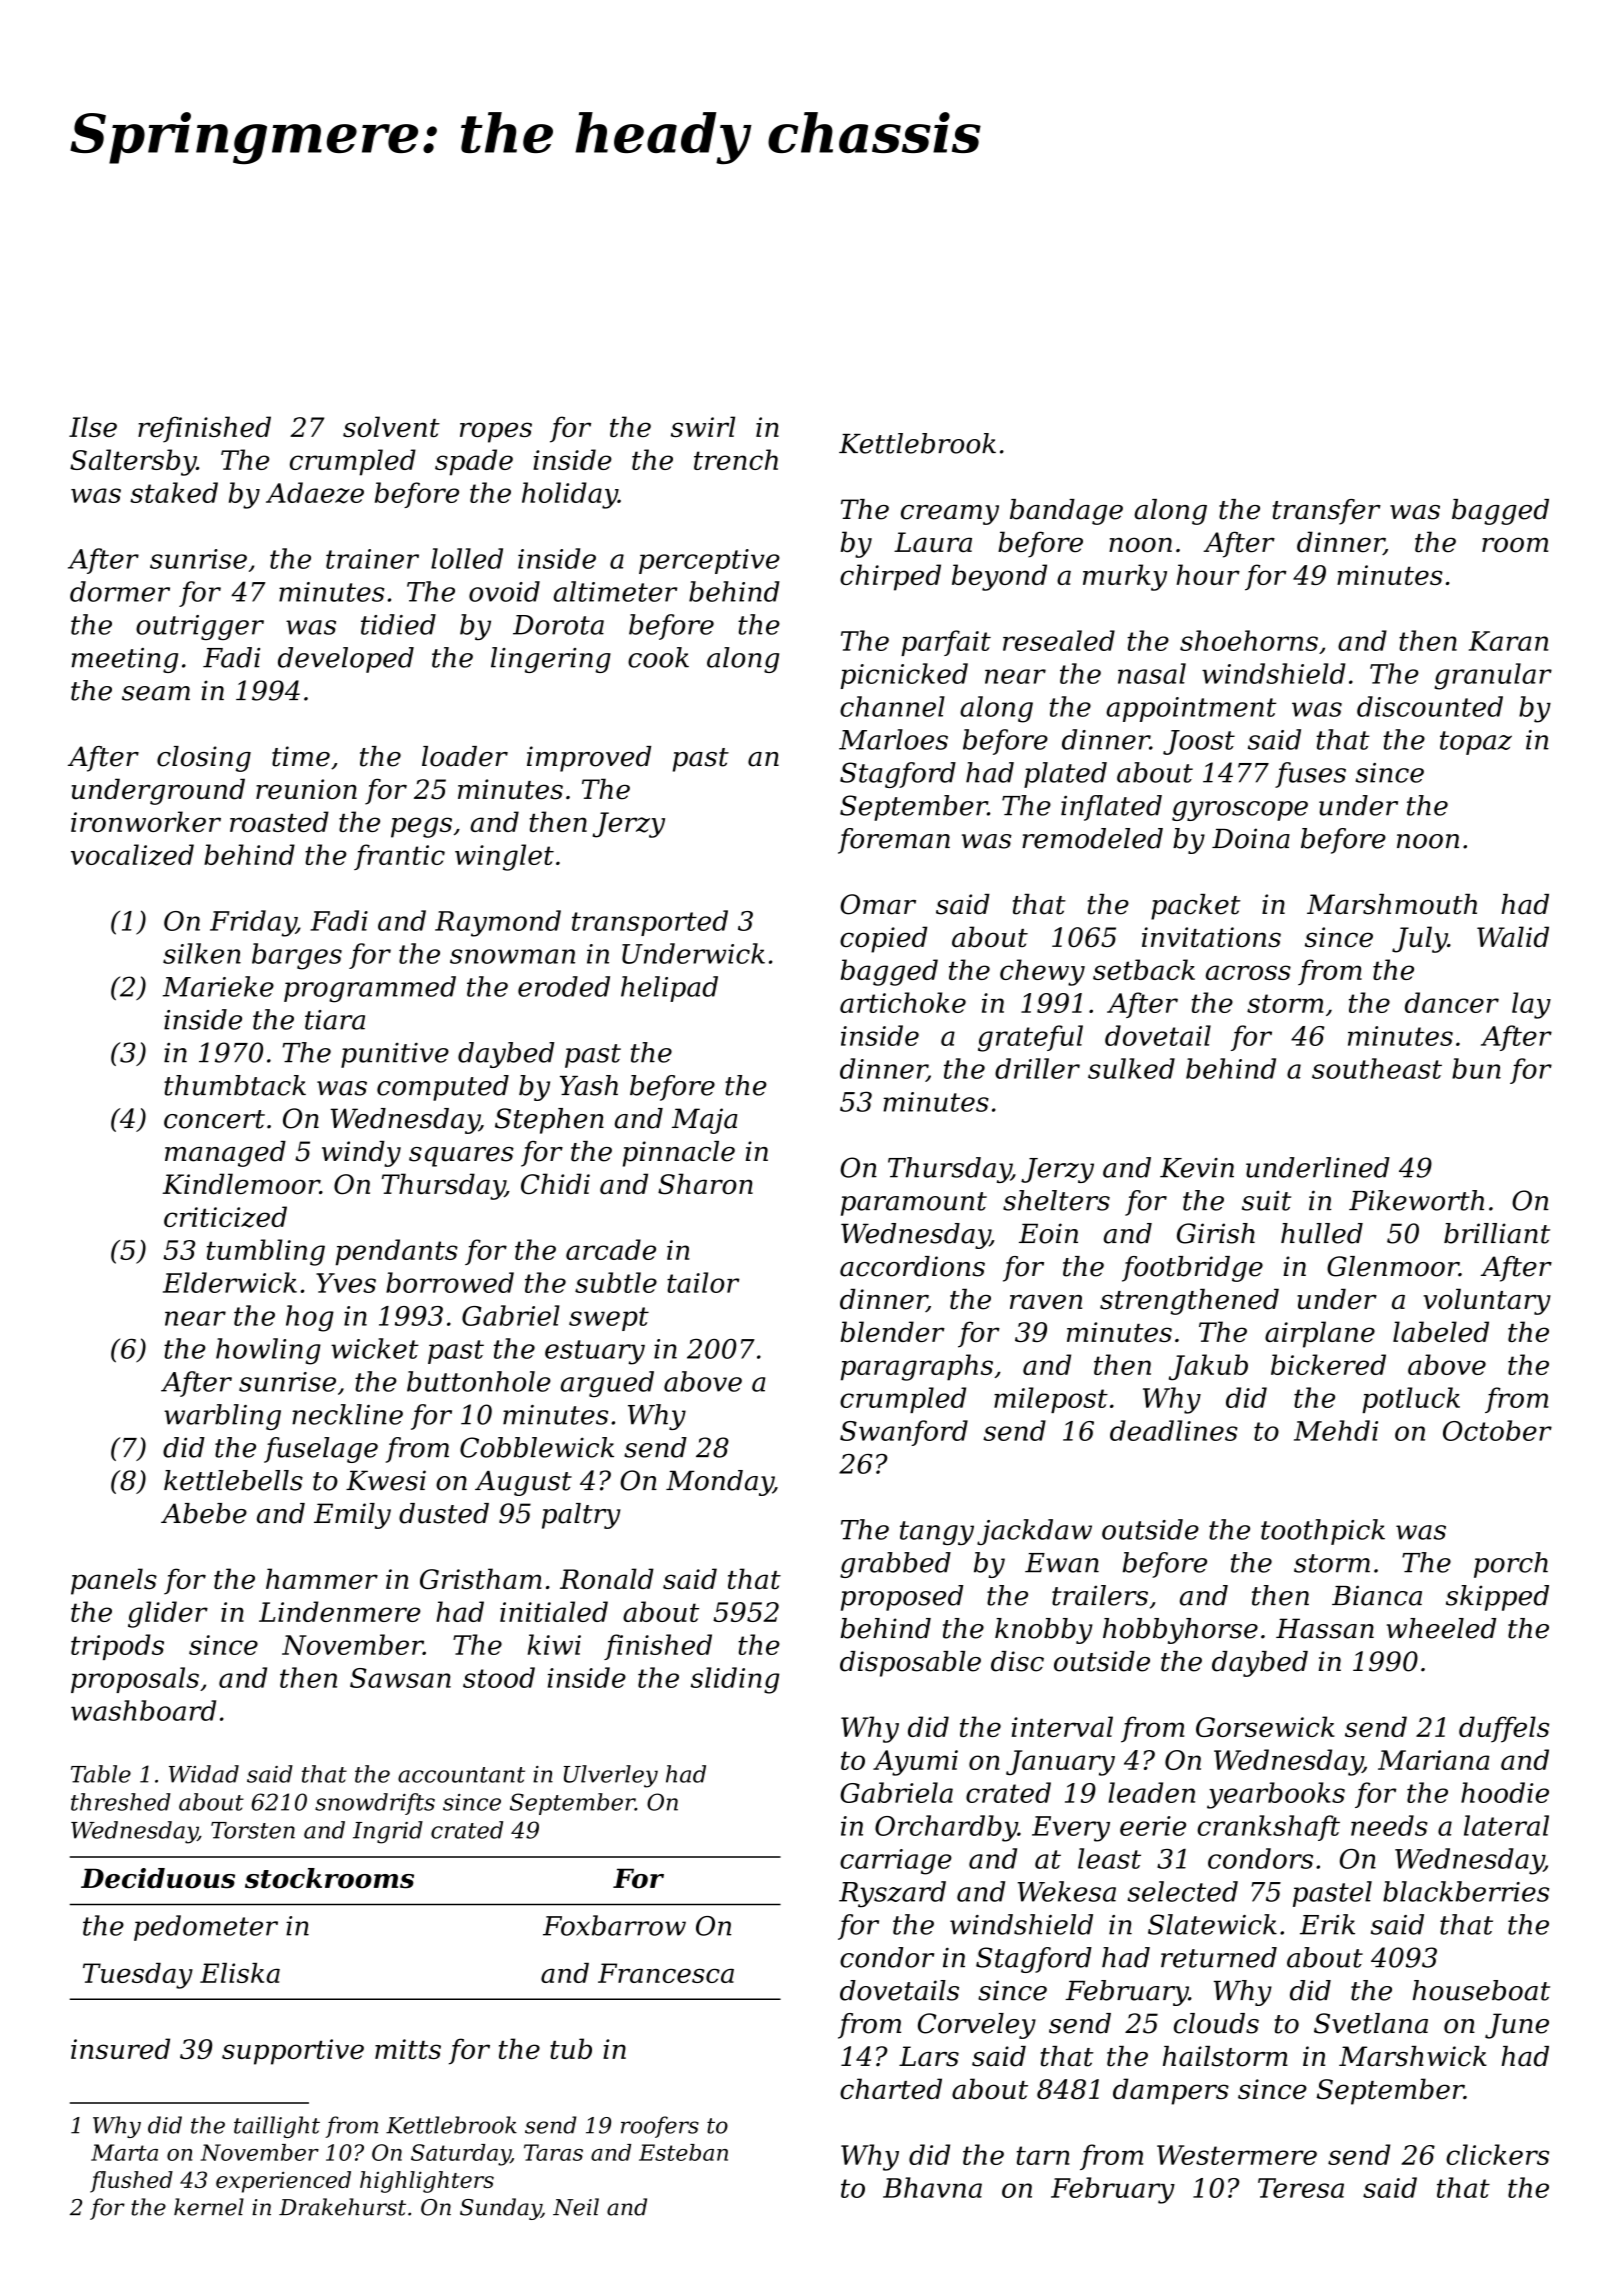 Image resolution: width=1620 pixels, height=2292 pixels. I want to click on Lindenmere, so click(339, 1611).
